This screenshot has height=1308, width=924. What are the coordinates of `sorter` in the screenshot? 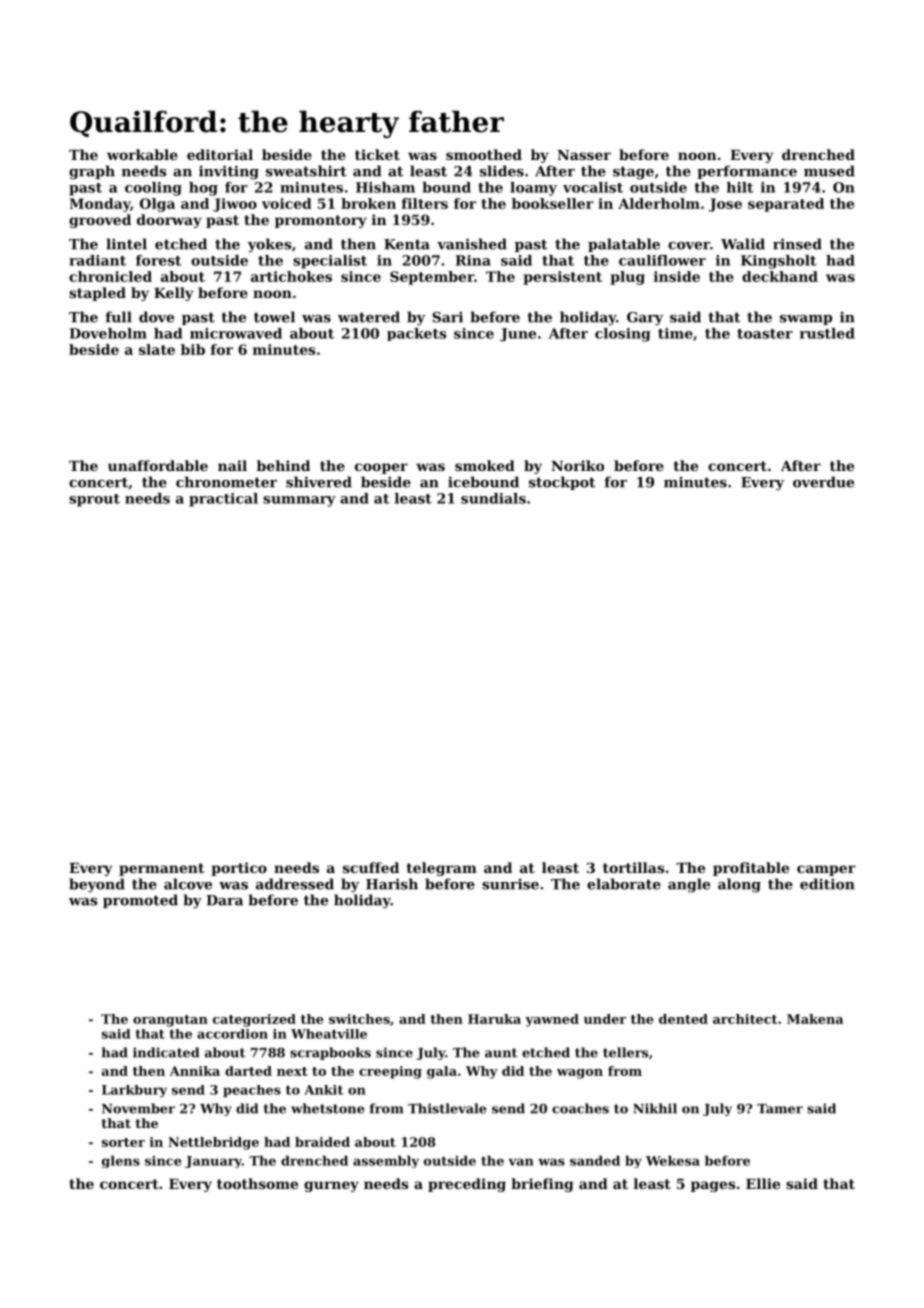 It's located at (123, 1142).
